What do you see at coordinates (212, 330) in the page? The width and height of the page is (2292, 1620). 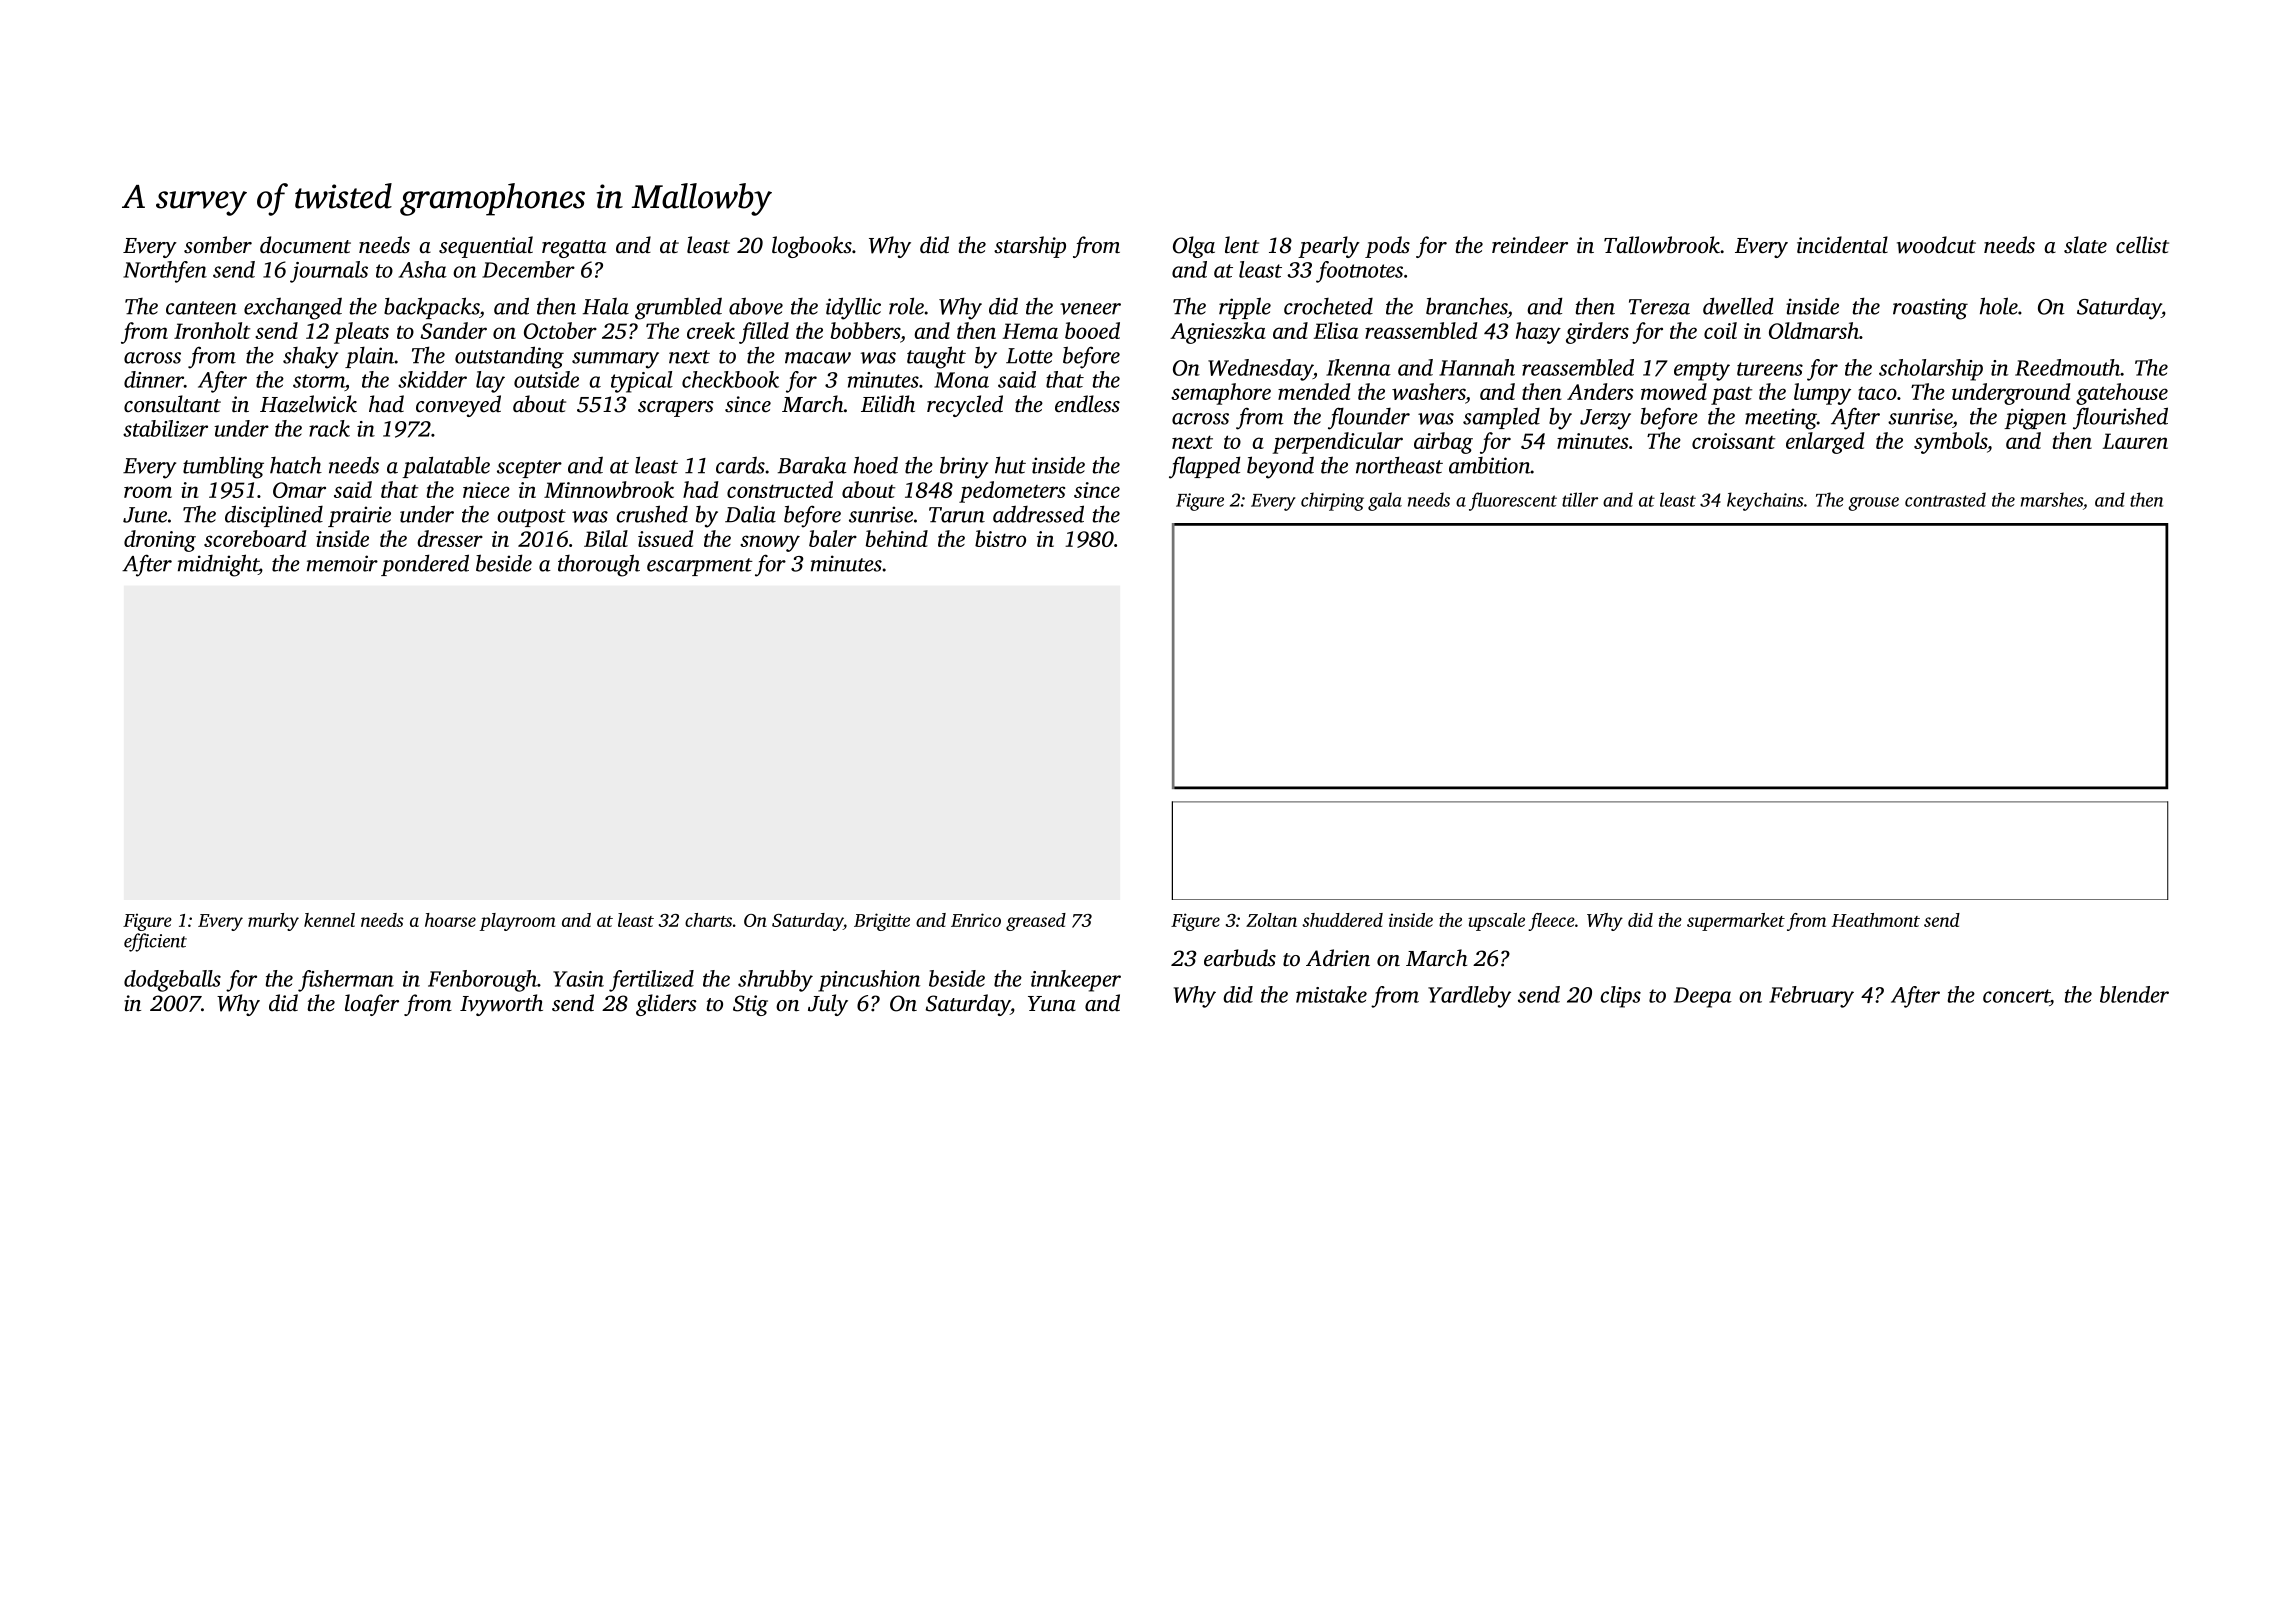 I see `Ironholt` at bounding box center [212, 330].
